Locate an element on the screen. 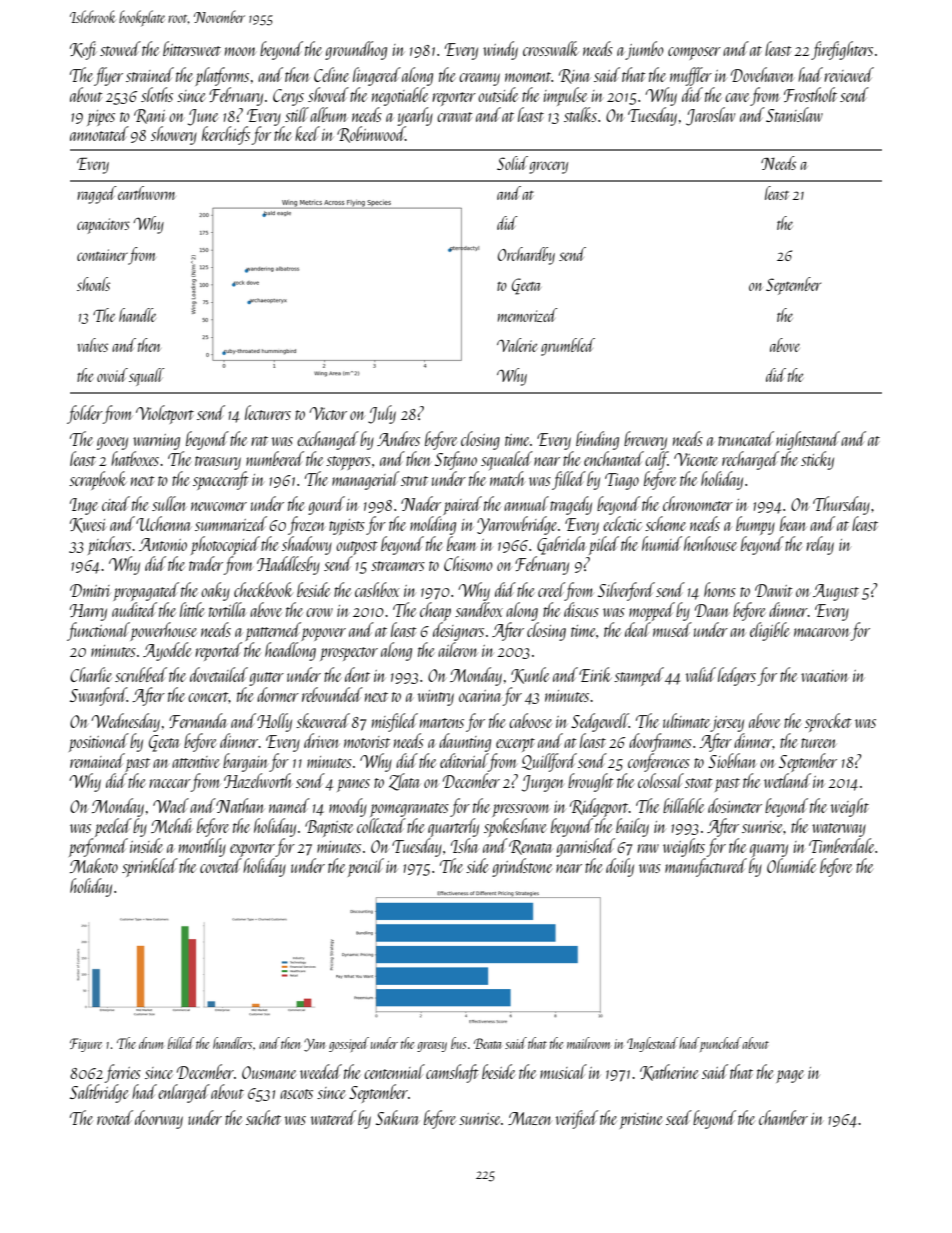  Valerie is located at coordinates (517, 345).
